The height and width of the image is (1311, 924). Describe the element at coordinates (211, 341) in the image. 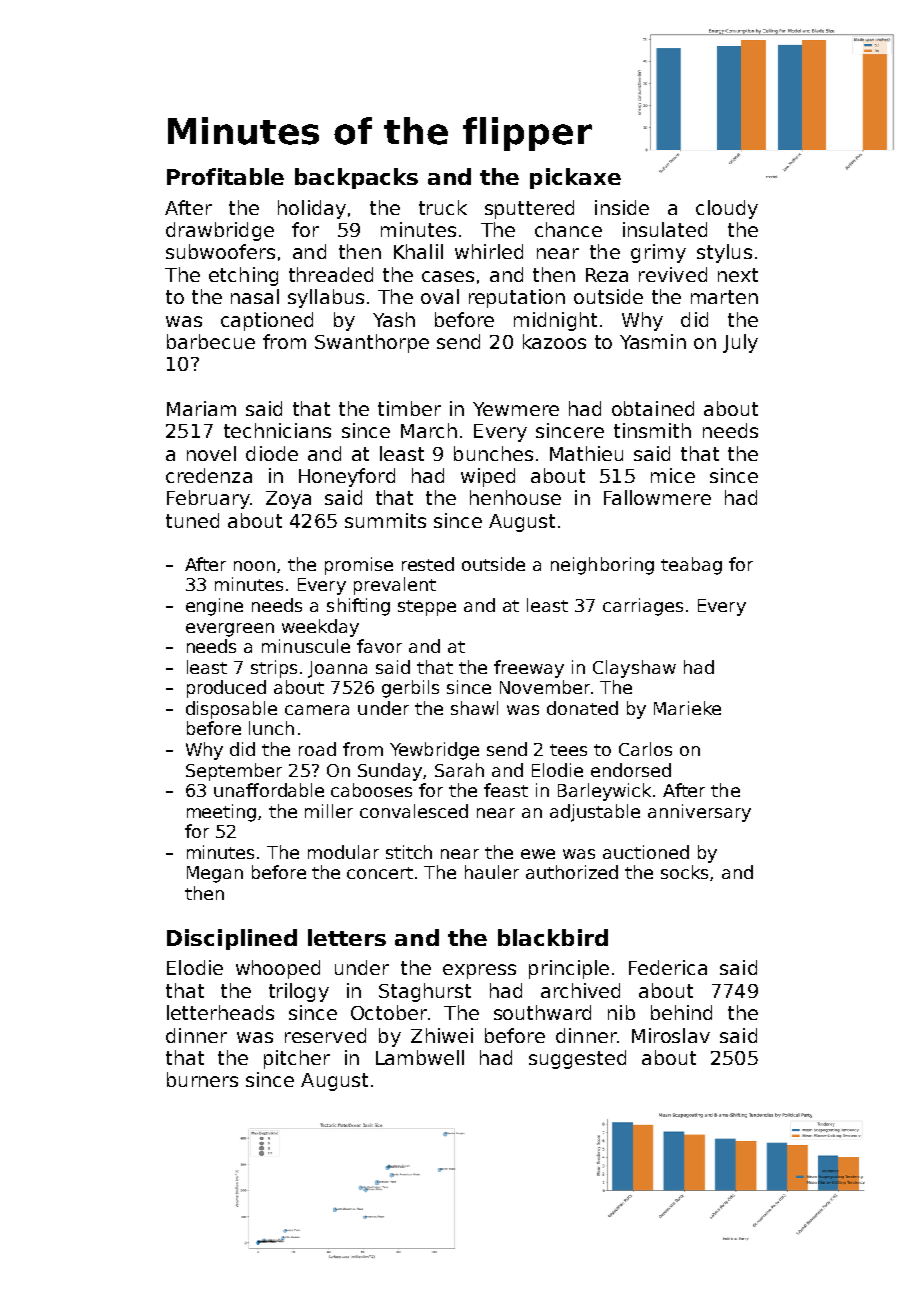

I see `barbecue` at that location.
